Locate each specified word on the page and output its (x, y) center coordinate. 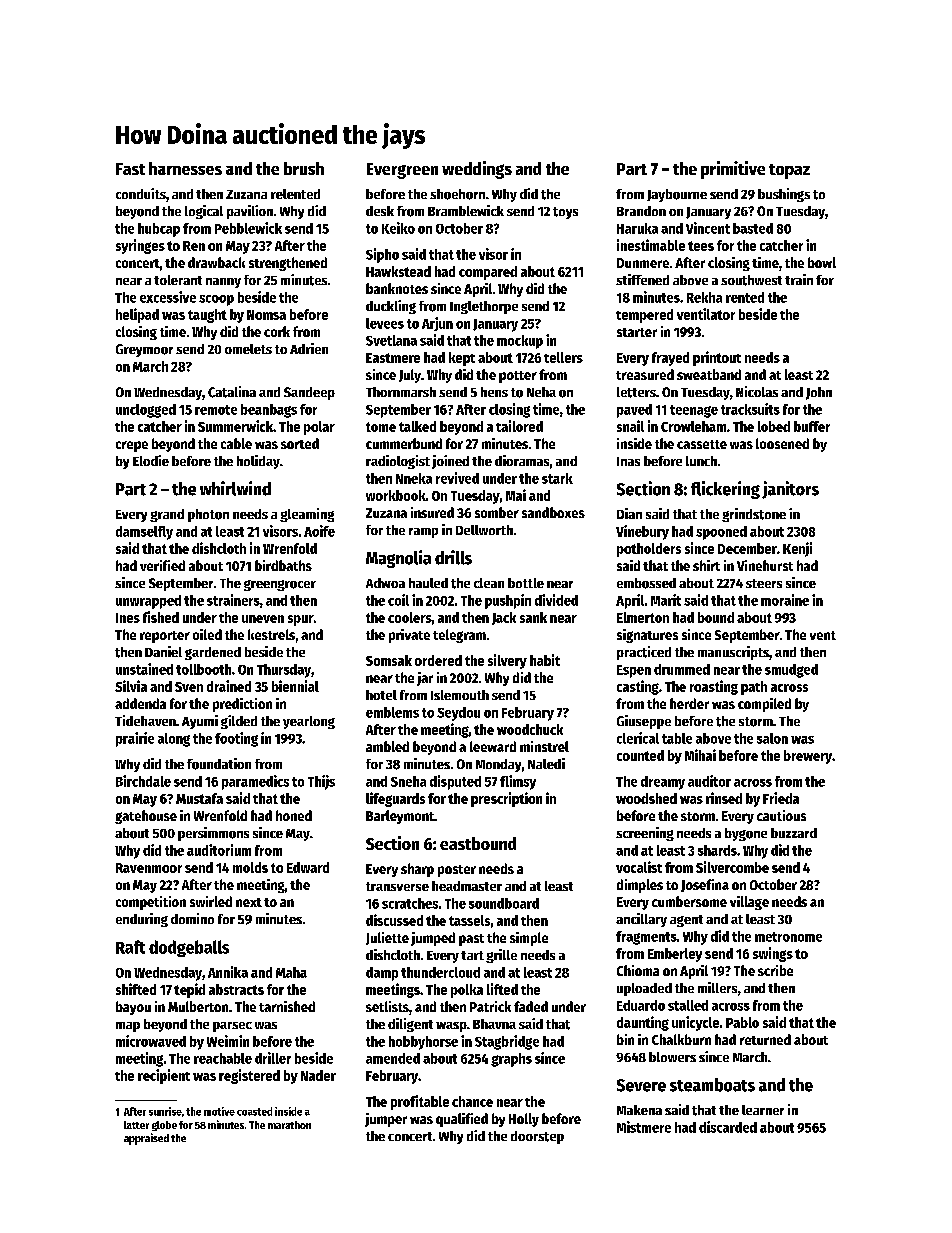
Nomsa (266, 315)
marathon (289, 1125)
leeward (493, 746)
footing (236, 739)
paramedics (255, 782)
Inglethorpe (484, 307)
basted (753, 228)
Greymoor (144, 350)
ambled (387, 746)
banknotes (397, 288)
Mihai (700, 755)
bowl (822, 262)
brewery (808, 757)
